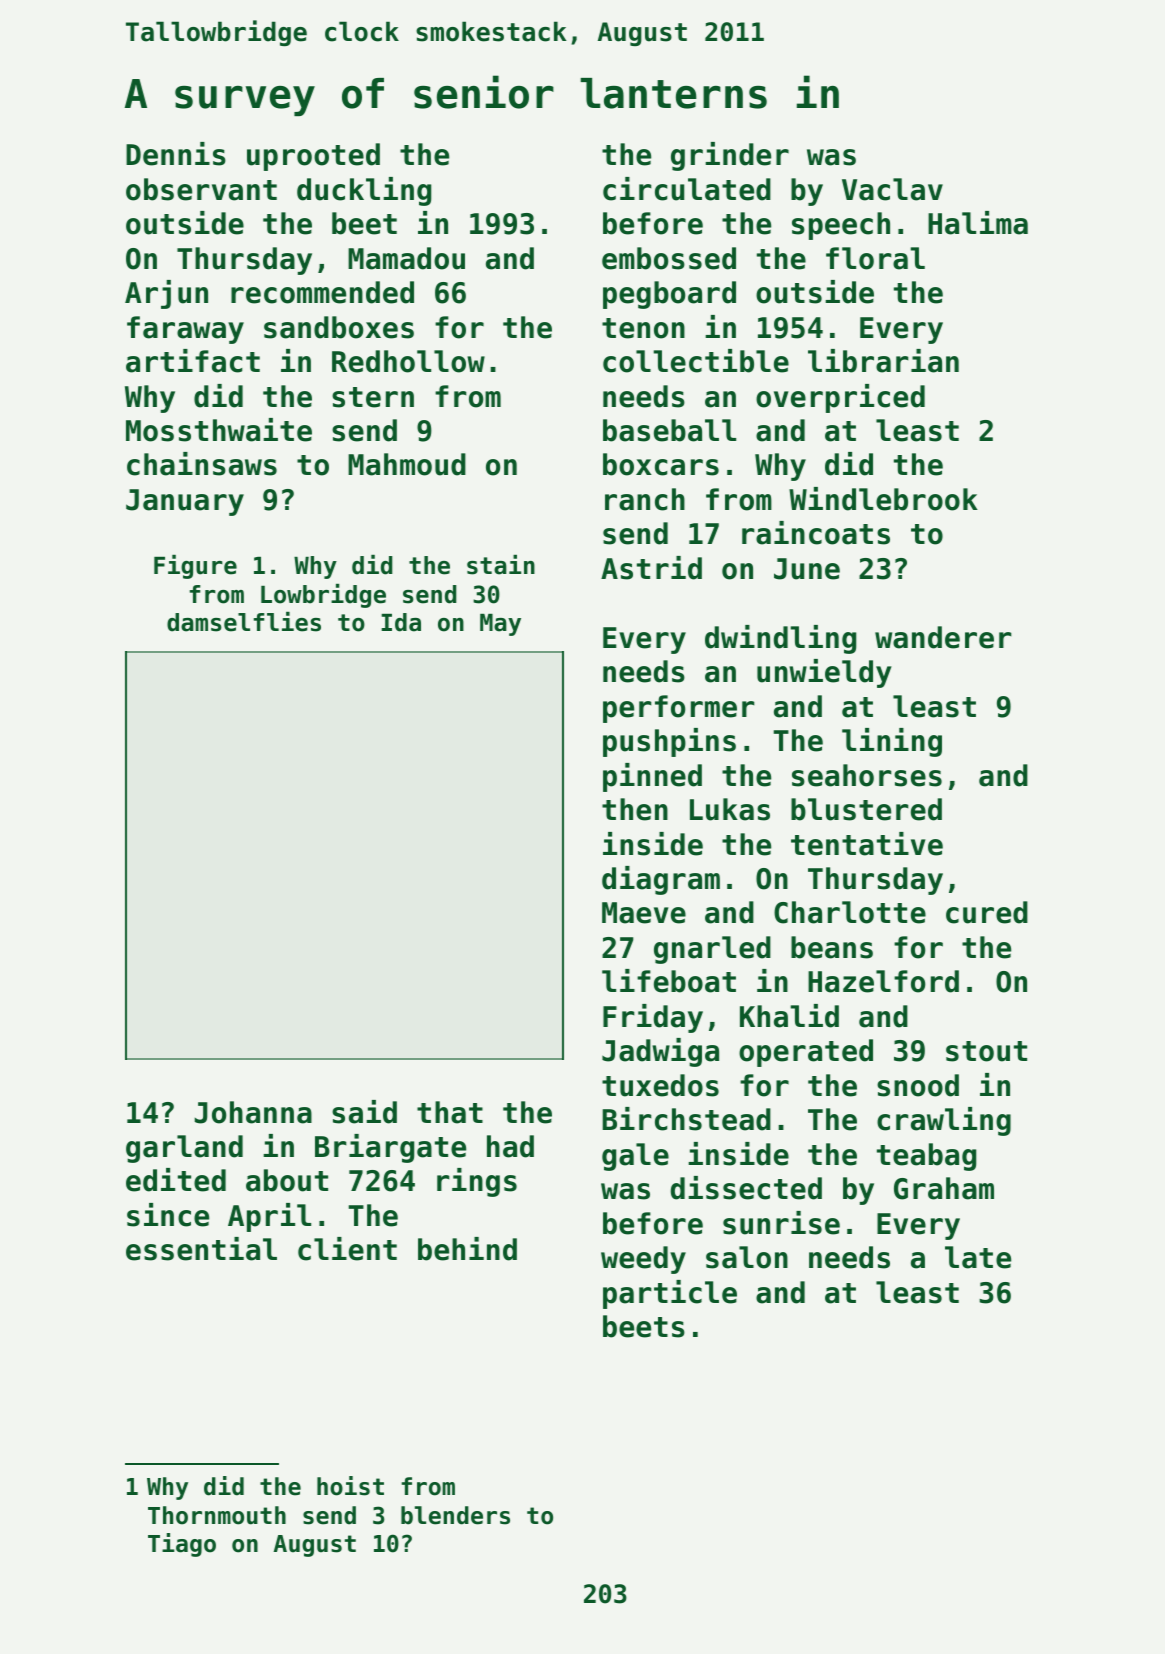 The width and height of the screenshot is (1165, 1654). I want to click on salon, so click(747, 1257).
